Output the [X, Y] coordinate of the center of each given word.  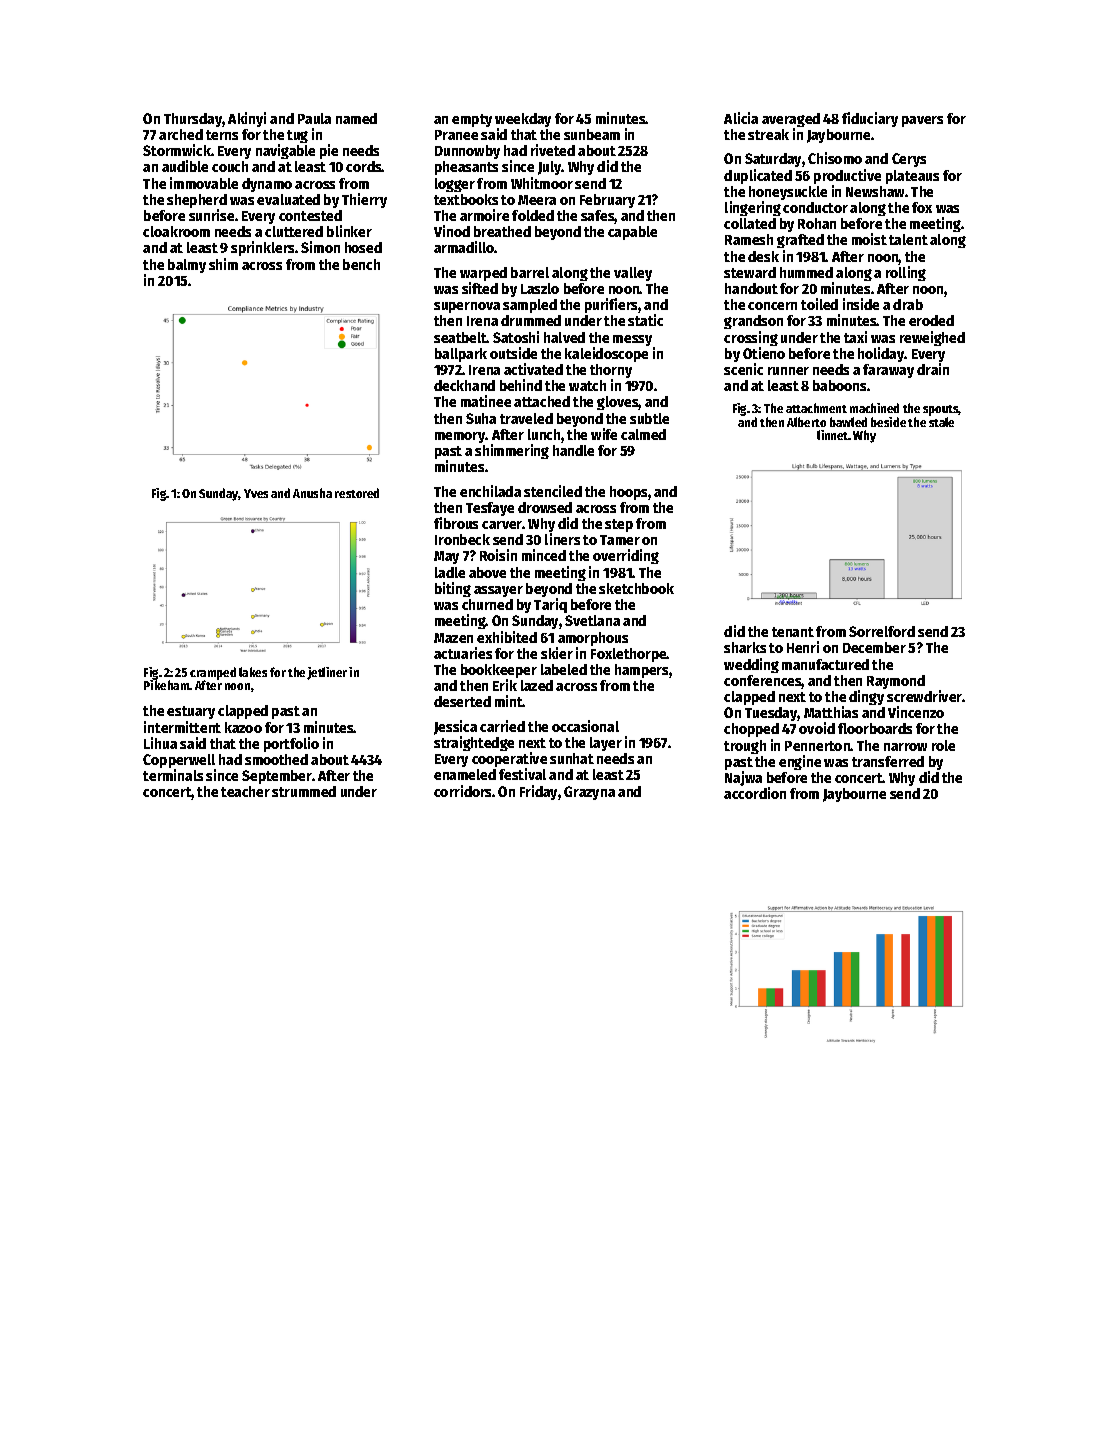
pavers [922, 121]
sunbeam [592, 134]
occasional [585, 726]
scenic [743, 369]
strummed [304, 791]
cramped [213, 673]
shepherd [197, 201]
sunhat [572, 758]
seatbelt [460, 337]
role [943, 745]
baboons [839, 385]
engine [800, 762]
